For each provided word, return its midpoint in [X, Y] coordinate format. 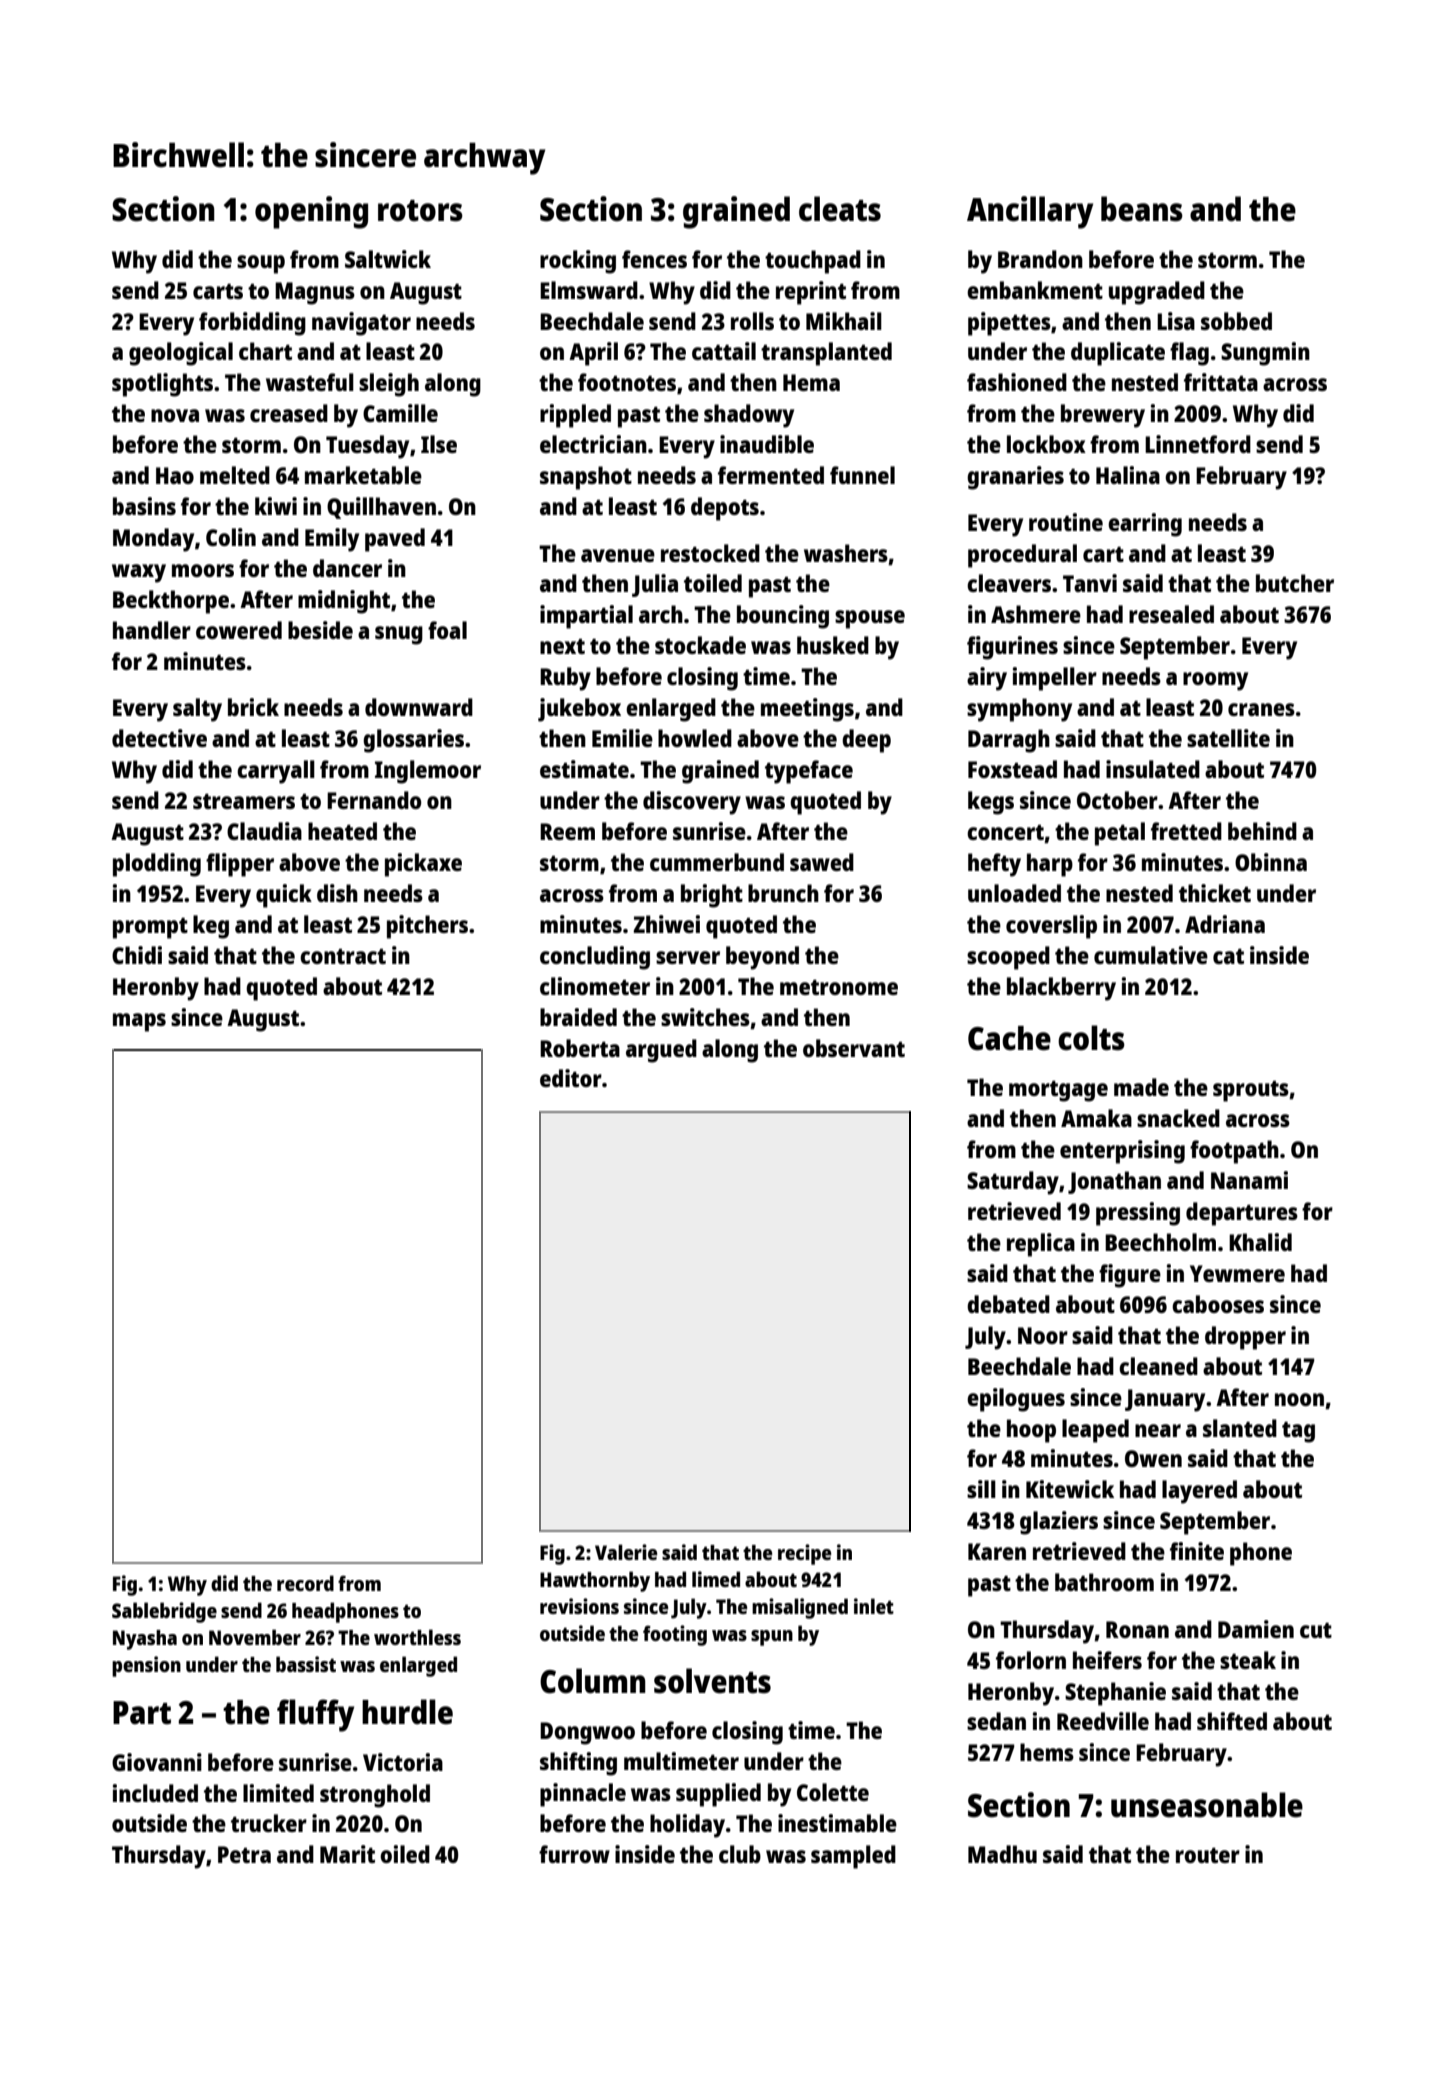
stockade [700, 645]
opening [311, 212]
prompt [150, 928]
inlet [874, 1606]
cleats [840, 209]
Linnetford [1198, 444]
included [155, 1793]
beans [1142, 209]
